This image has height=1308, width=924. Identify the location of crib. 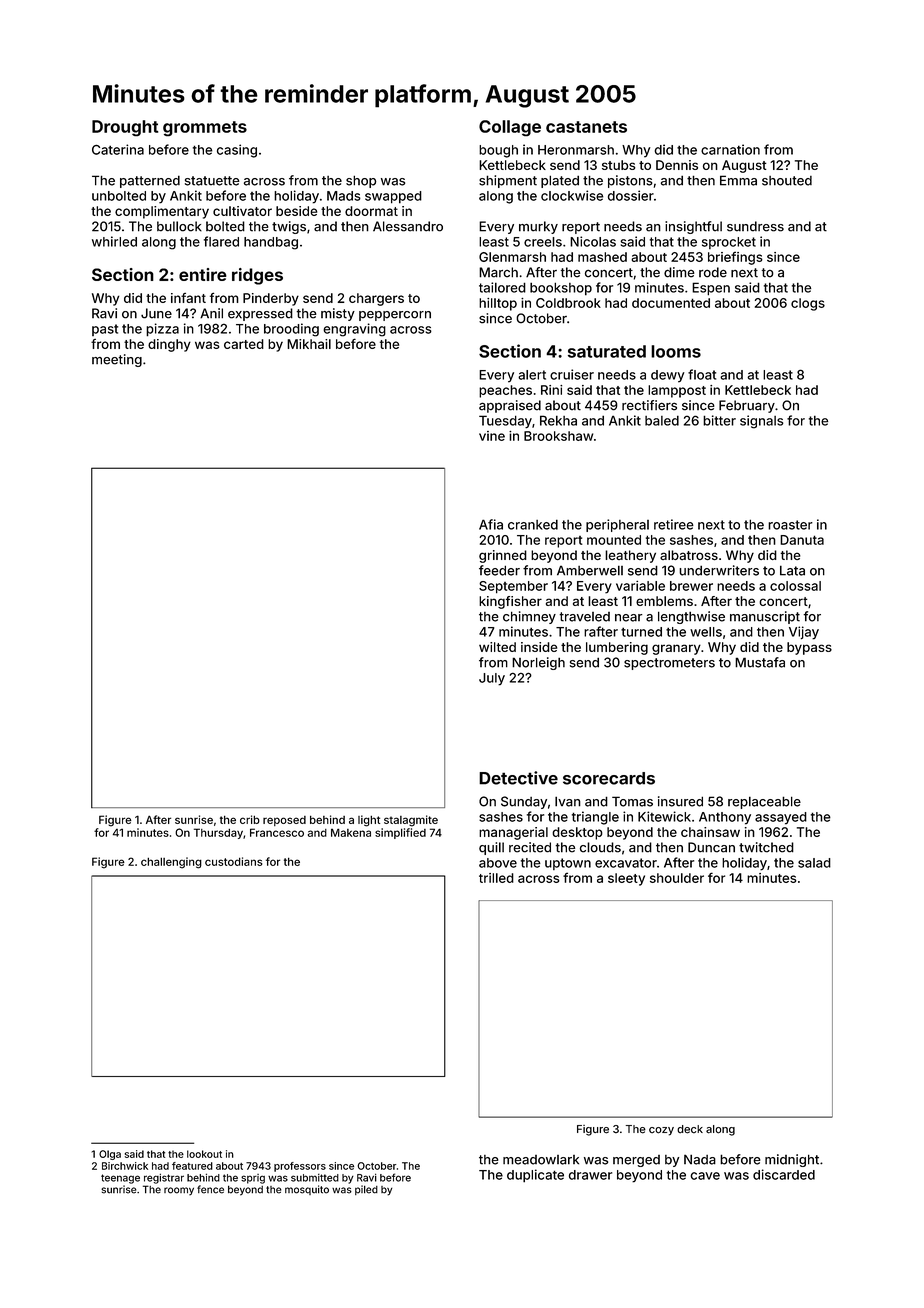
(250, 819).
